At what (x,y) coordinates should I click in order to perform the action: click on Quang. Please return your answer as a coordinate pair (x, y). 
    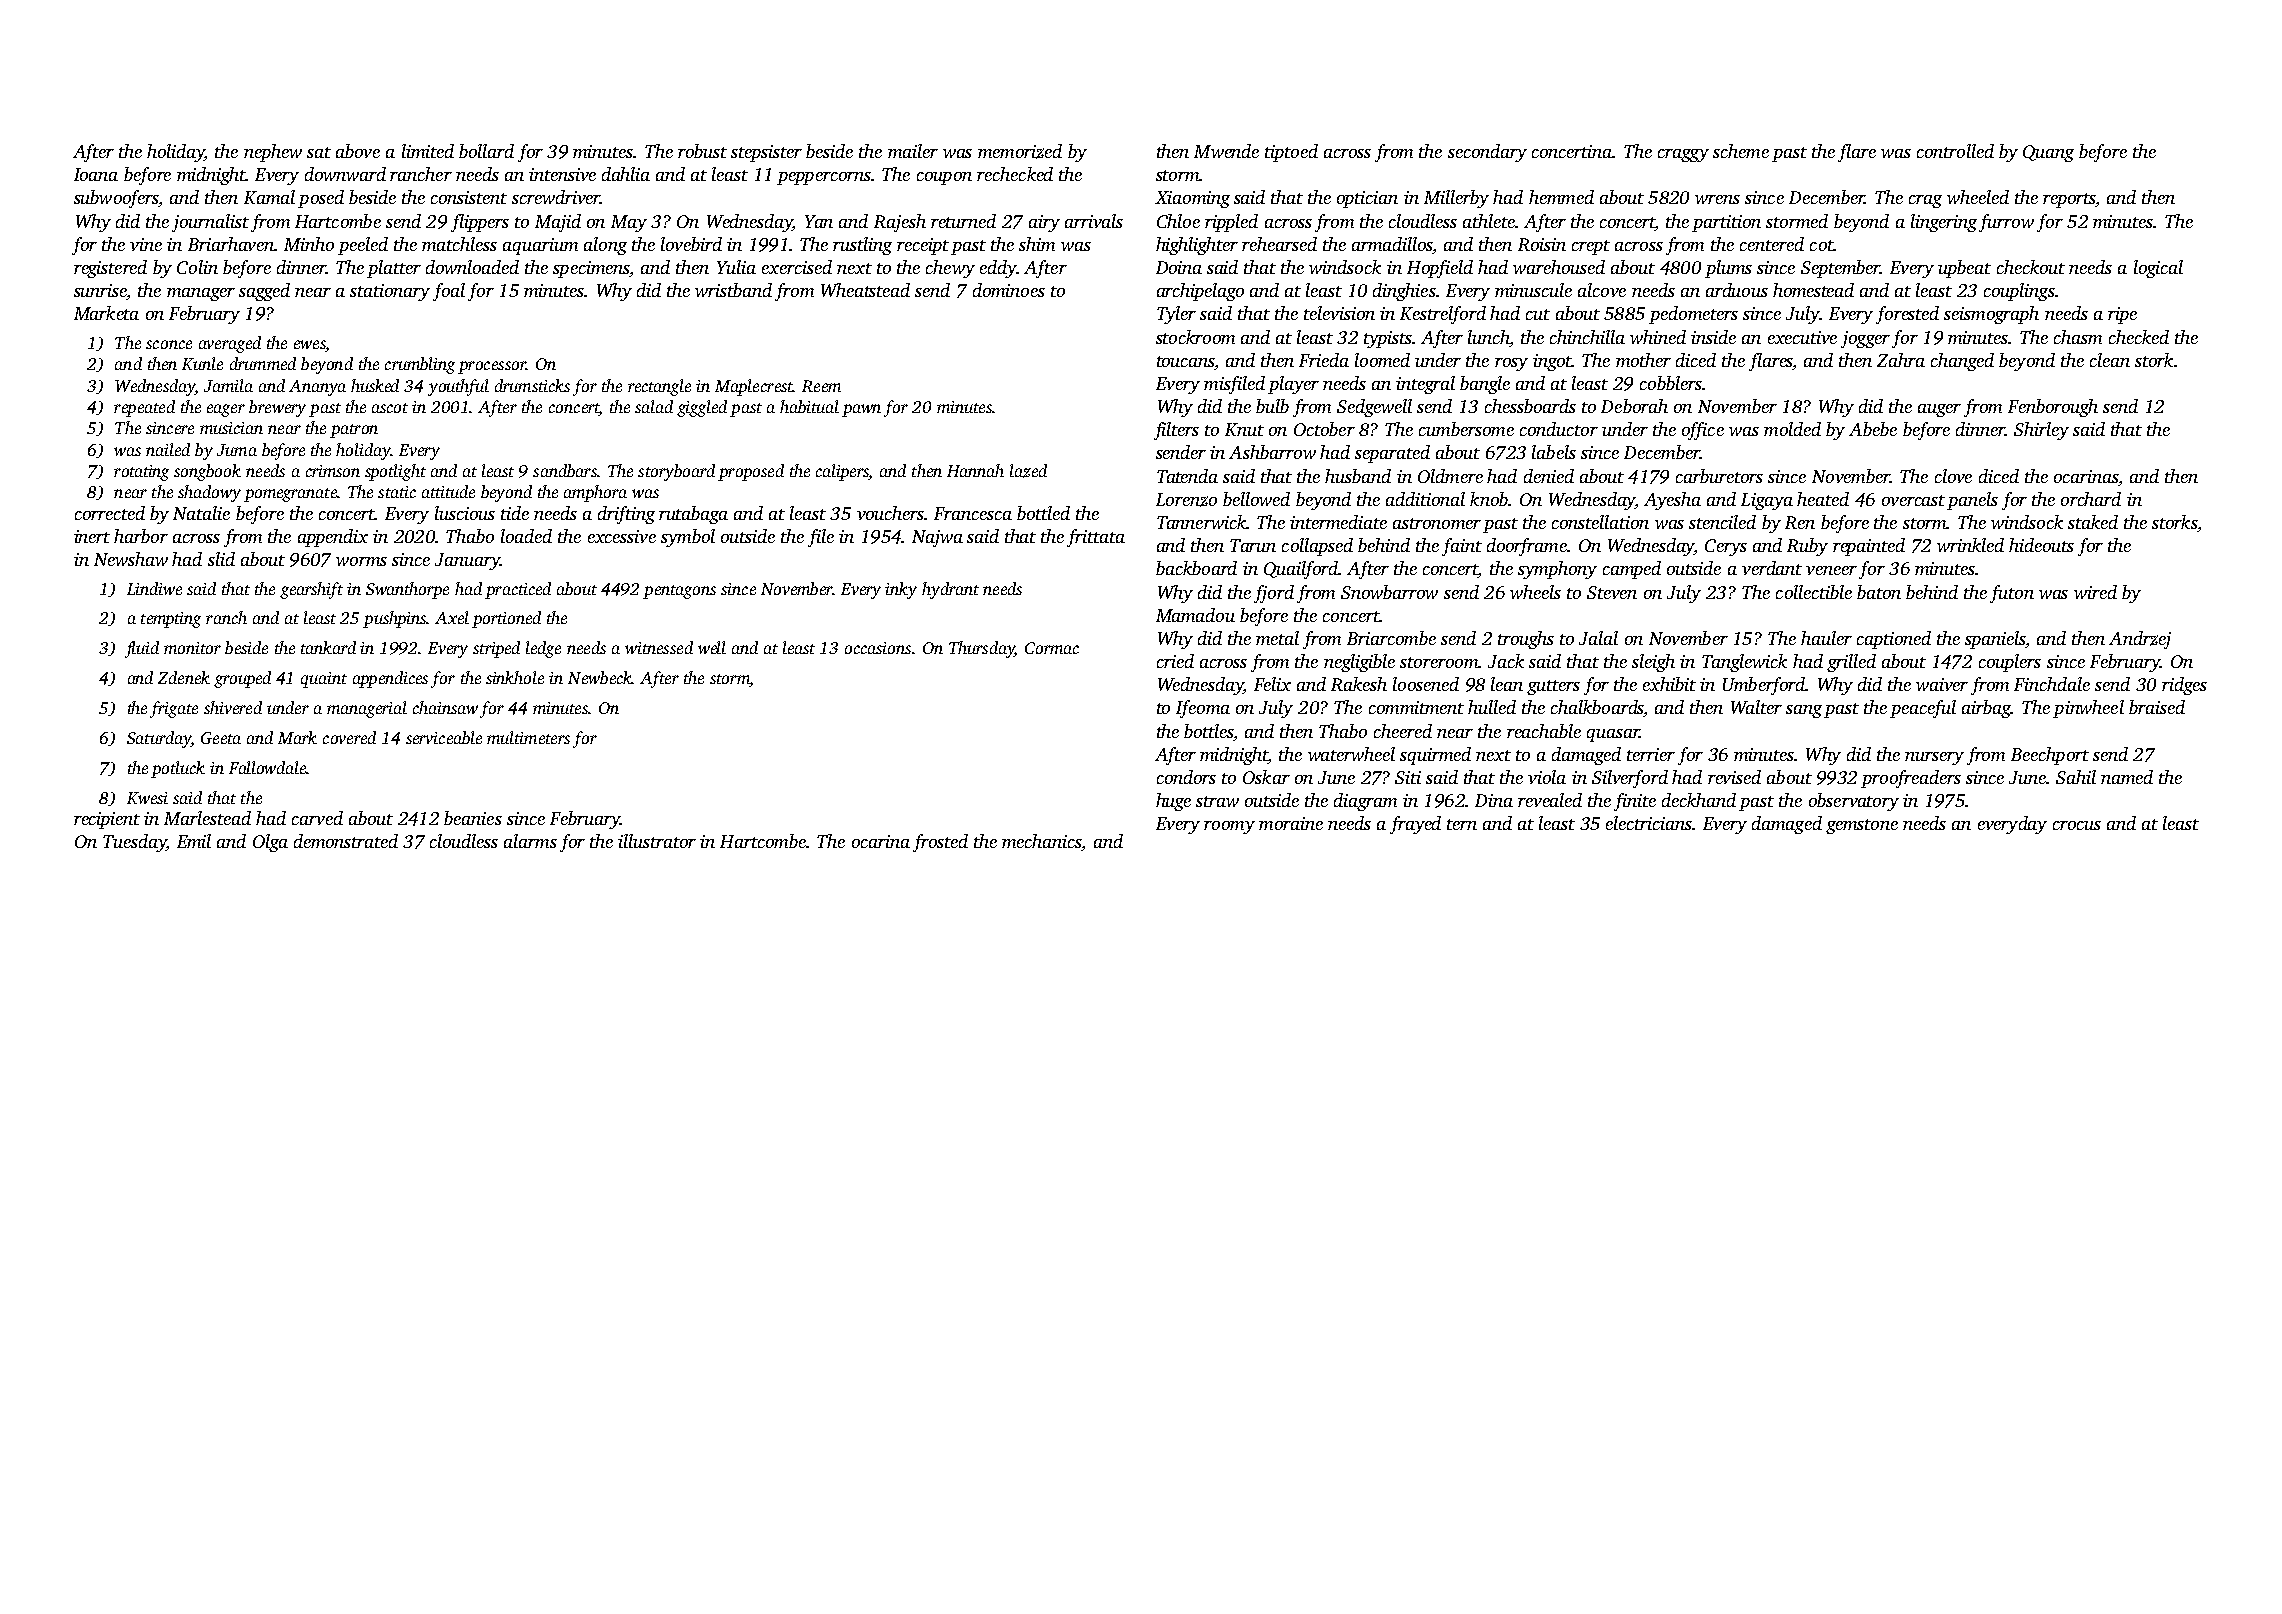
    Looking at the image, I should click on (2048, 153).
